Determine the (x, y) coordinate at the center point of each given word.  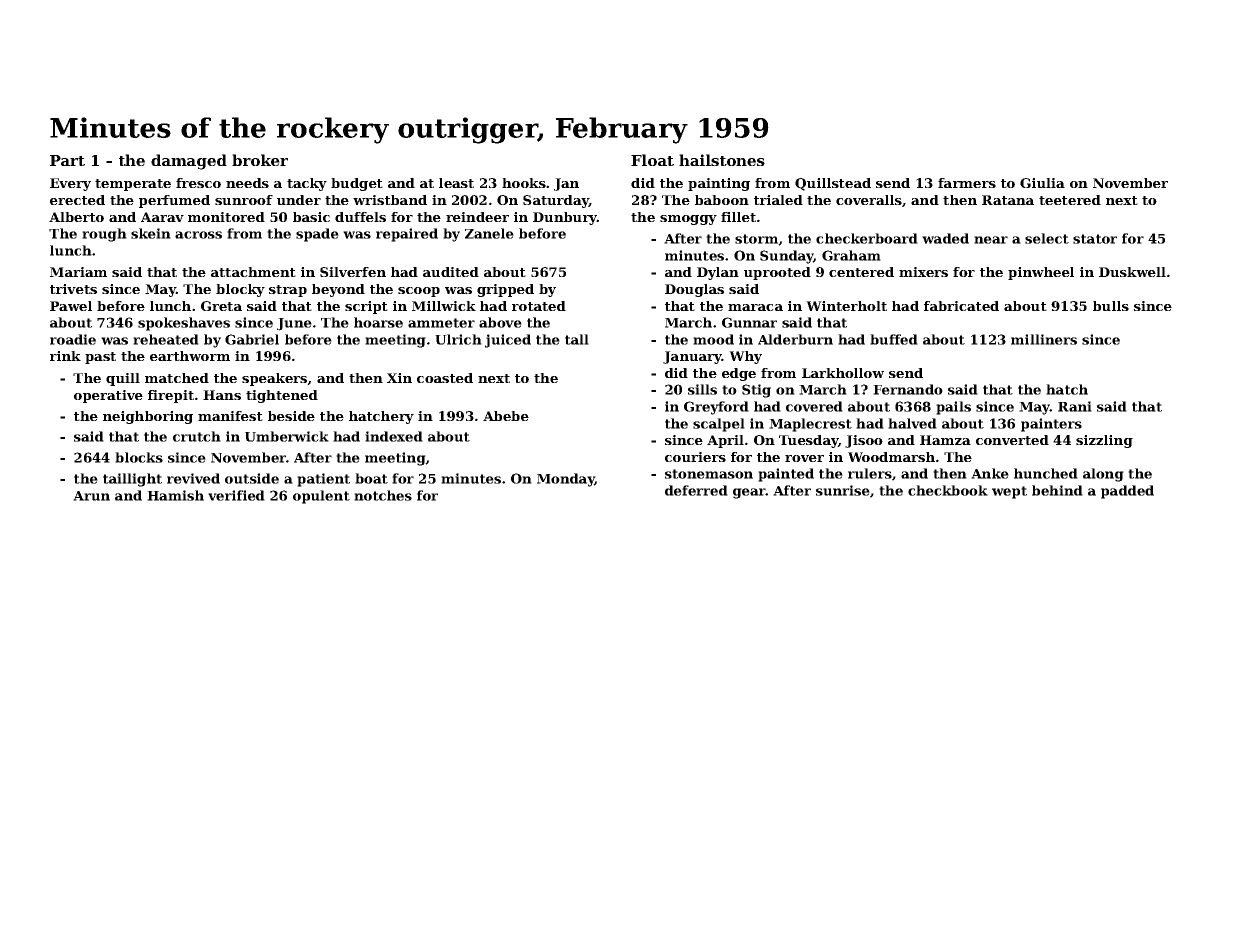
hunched (1046, 473)
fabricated (961, 306)
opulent (321, 497)
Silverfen (353, 272)
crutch (197, 436)
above (500, 322)
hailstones (722, 160)
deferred (696, 490)
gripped (505, 290)
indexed (394, 436)
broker (260, 160)
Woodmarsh (891, 457)
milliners (1044, 339)
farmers (967, 183)
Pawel (71, 306)
